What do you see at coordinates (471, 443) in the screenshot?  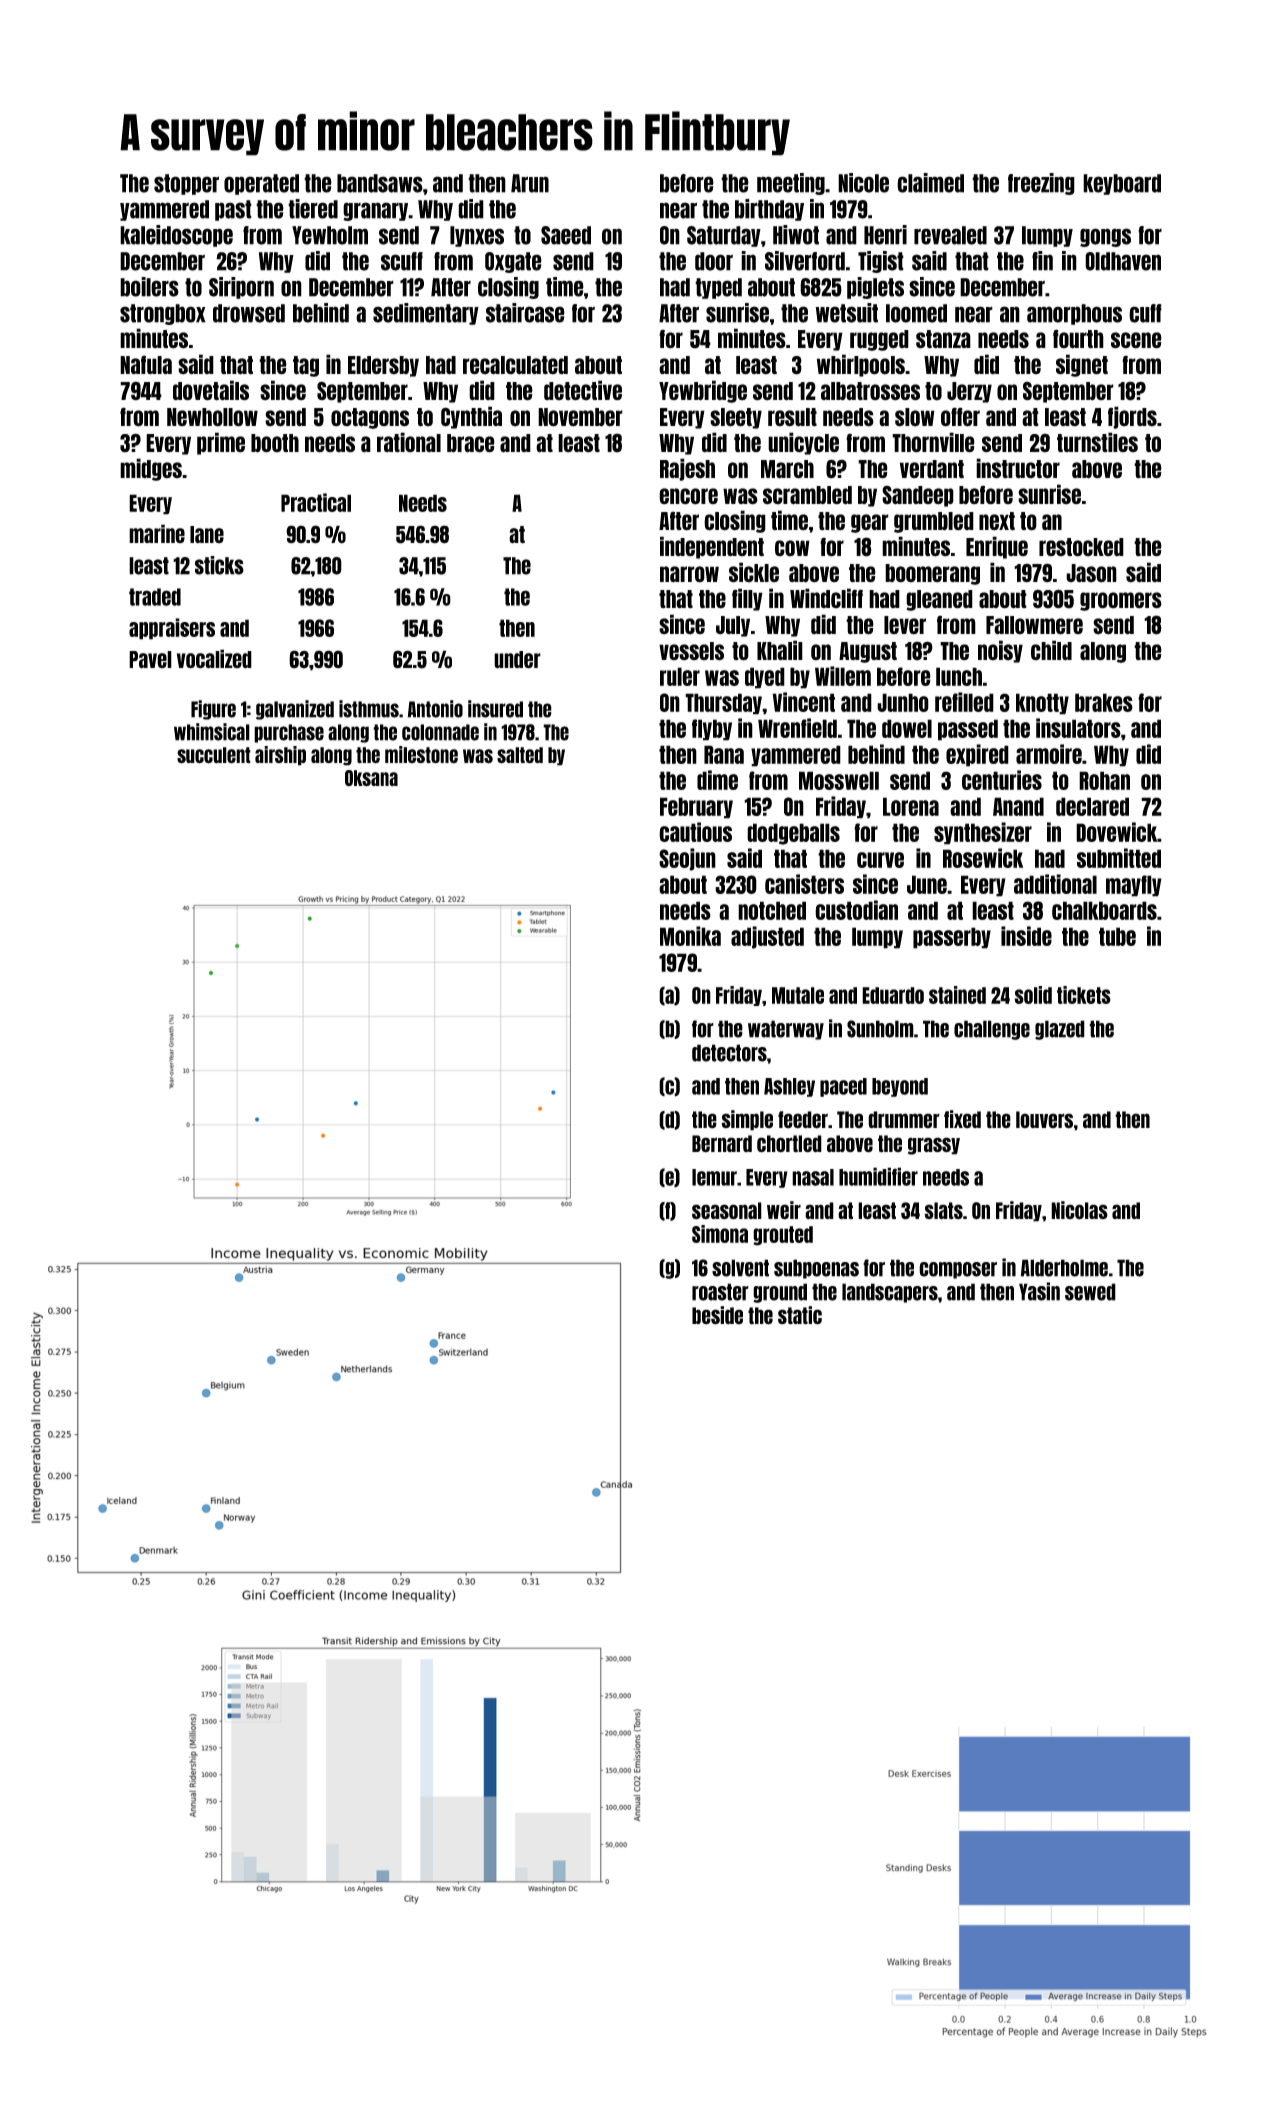 I see `brace` at bounding box center [471, 443].
